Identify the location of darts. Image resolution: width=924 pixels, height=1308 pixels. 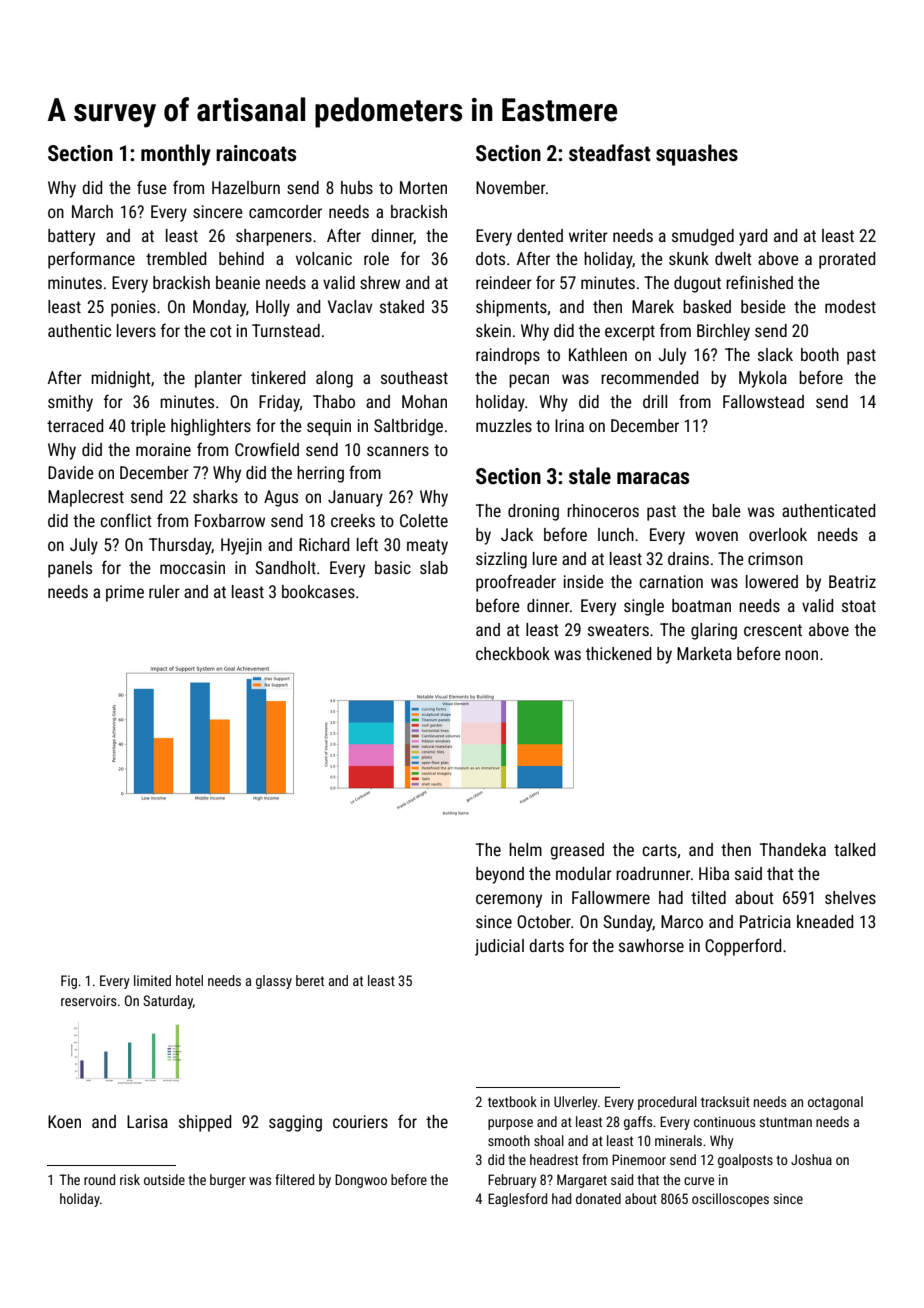
(546, 945).
